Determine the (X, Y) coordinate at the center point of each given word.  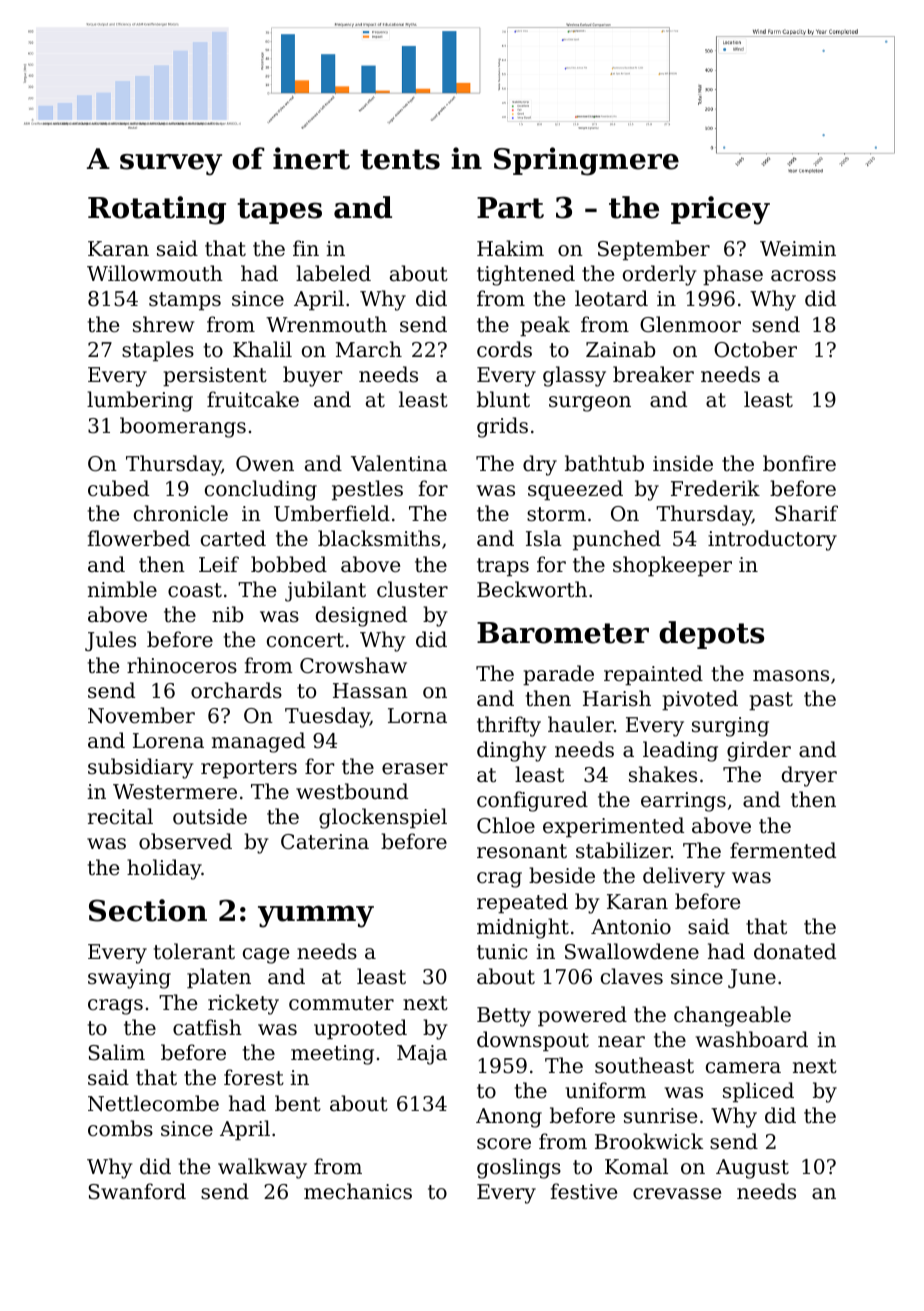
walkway (262, 1168)
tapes (279, 211)
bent (298, 1103)
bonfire (799, 463)
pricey (720, 210)
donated (795, 951)
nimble (122, 589)
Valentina (399, 463)
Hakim (510, 248)
